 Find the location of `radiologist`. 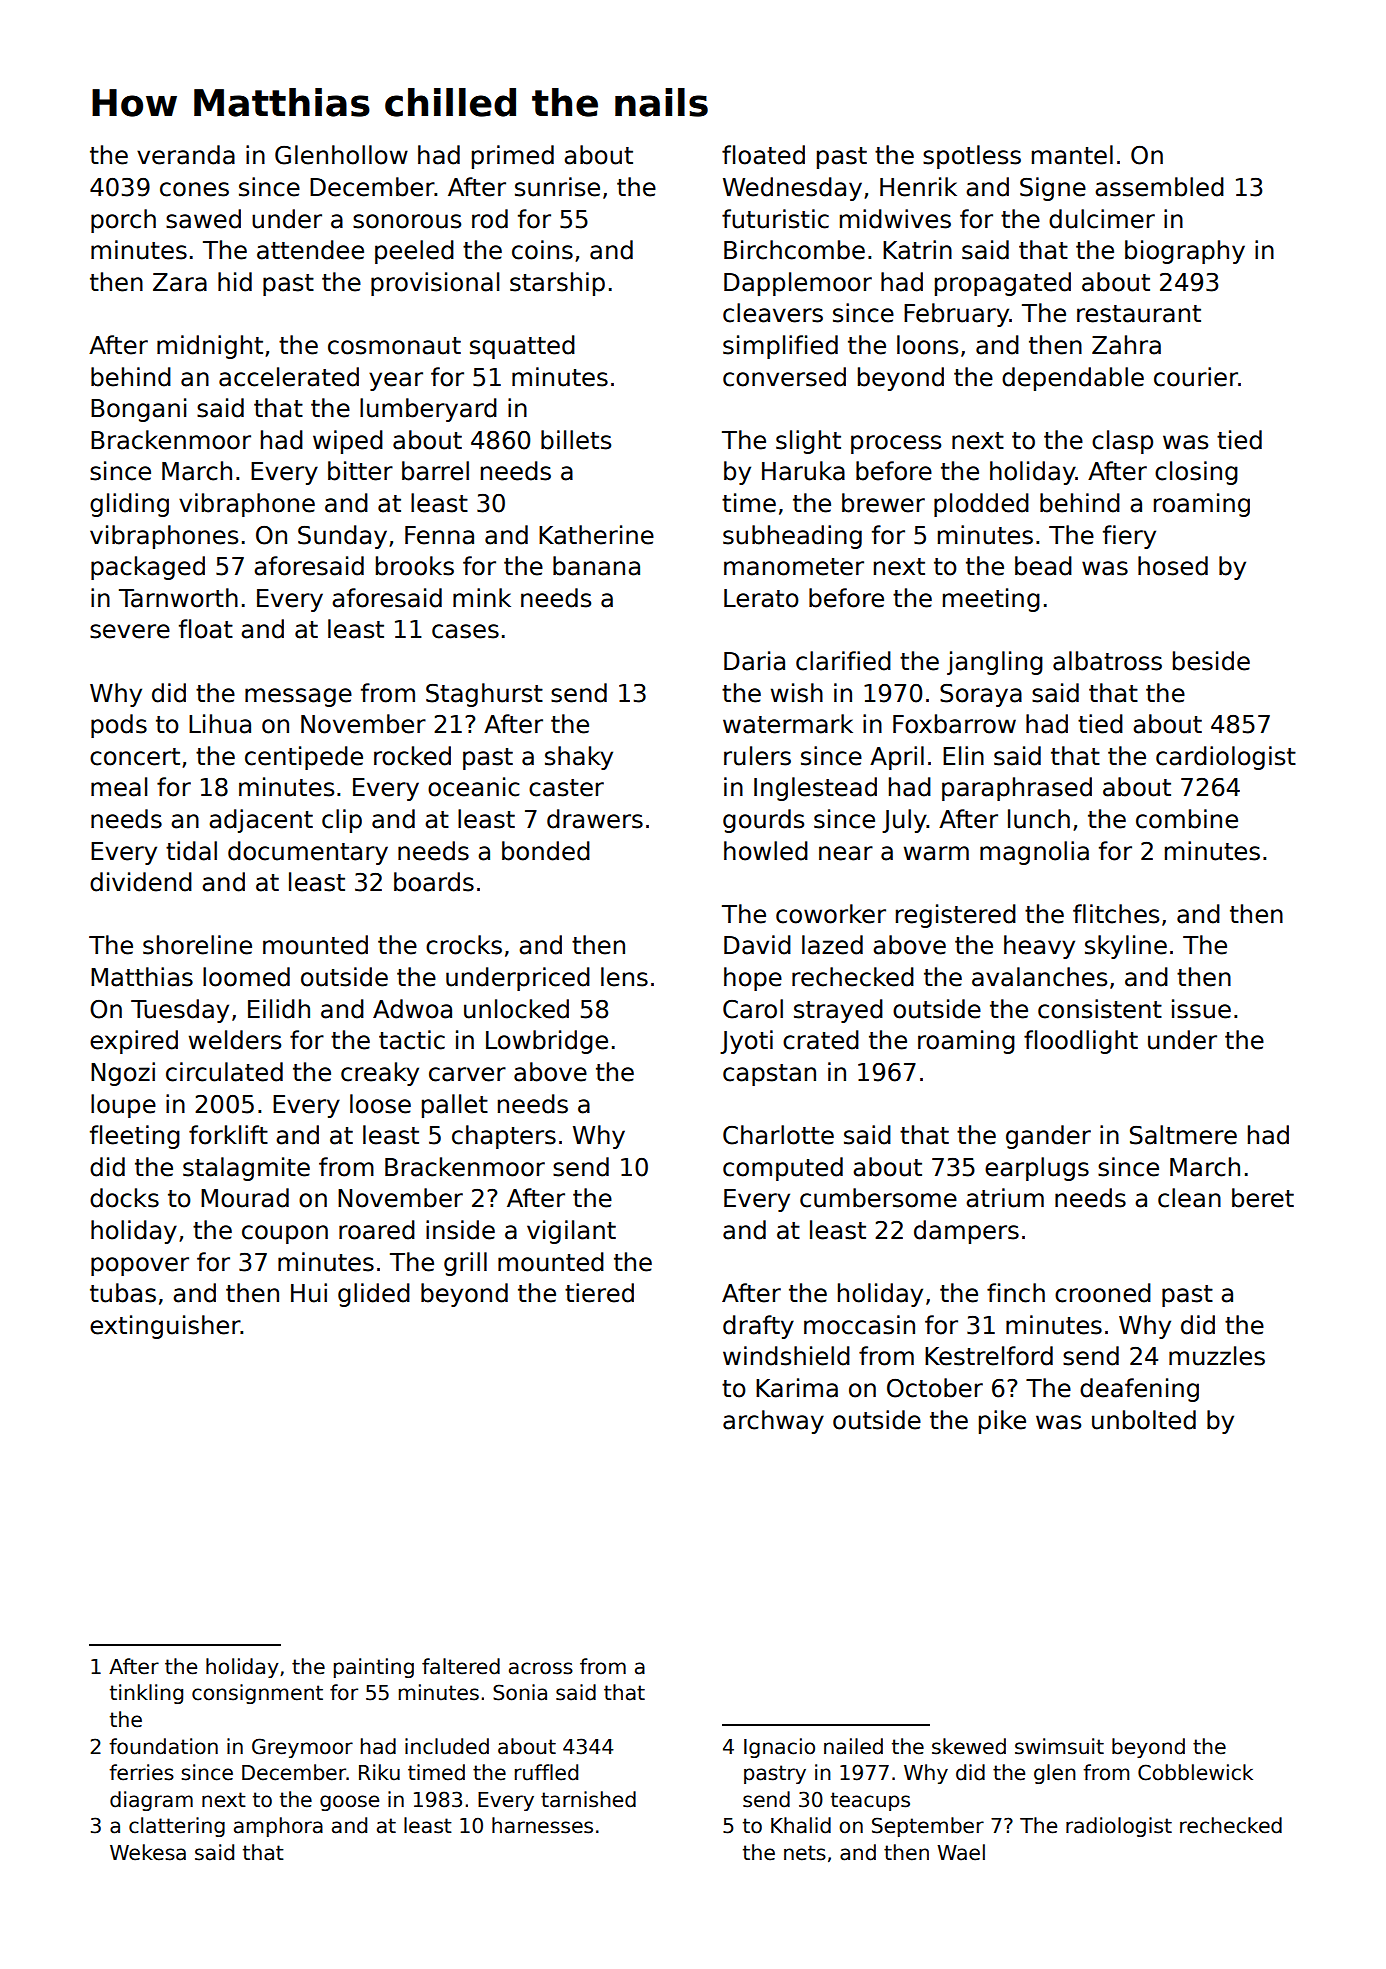

radiologist is located at coordinates (1119, 1827).
